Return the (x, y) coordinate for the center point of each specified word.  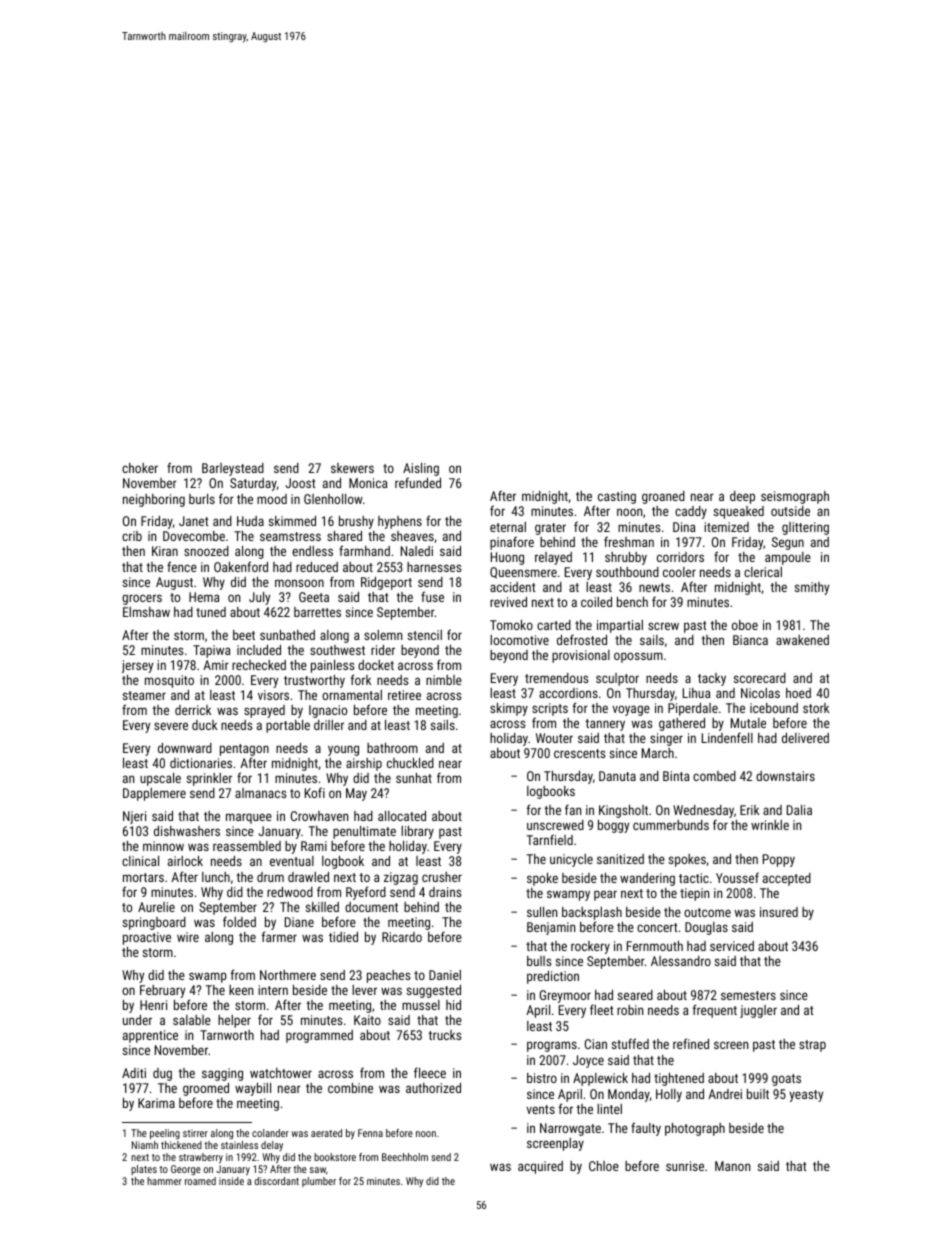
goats (786, 1080)
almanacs (260, 793)
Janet (194, 521)
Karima (156, 1103)
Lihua (696, 693)
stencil (425, 635)
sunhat (414, 778)
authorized (433, 1088)
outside (790, 511)
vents (541, 1109)
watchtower (281, 1073)
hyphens (400, 522)
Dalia (799, 810)
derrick (193, 710)
